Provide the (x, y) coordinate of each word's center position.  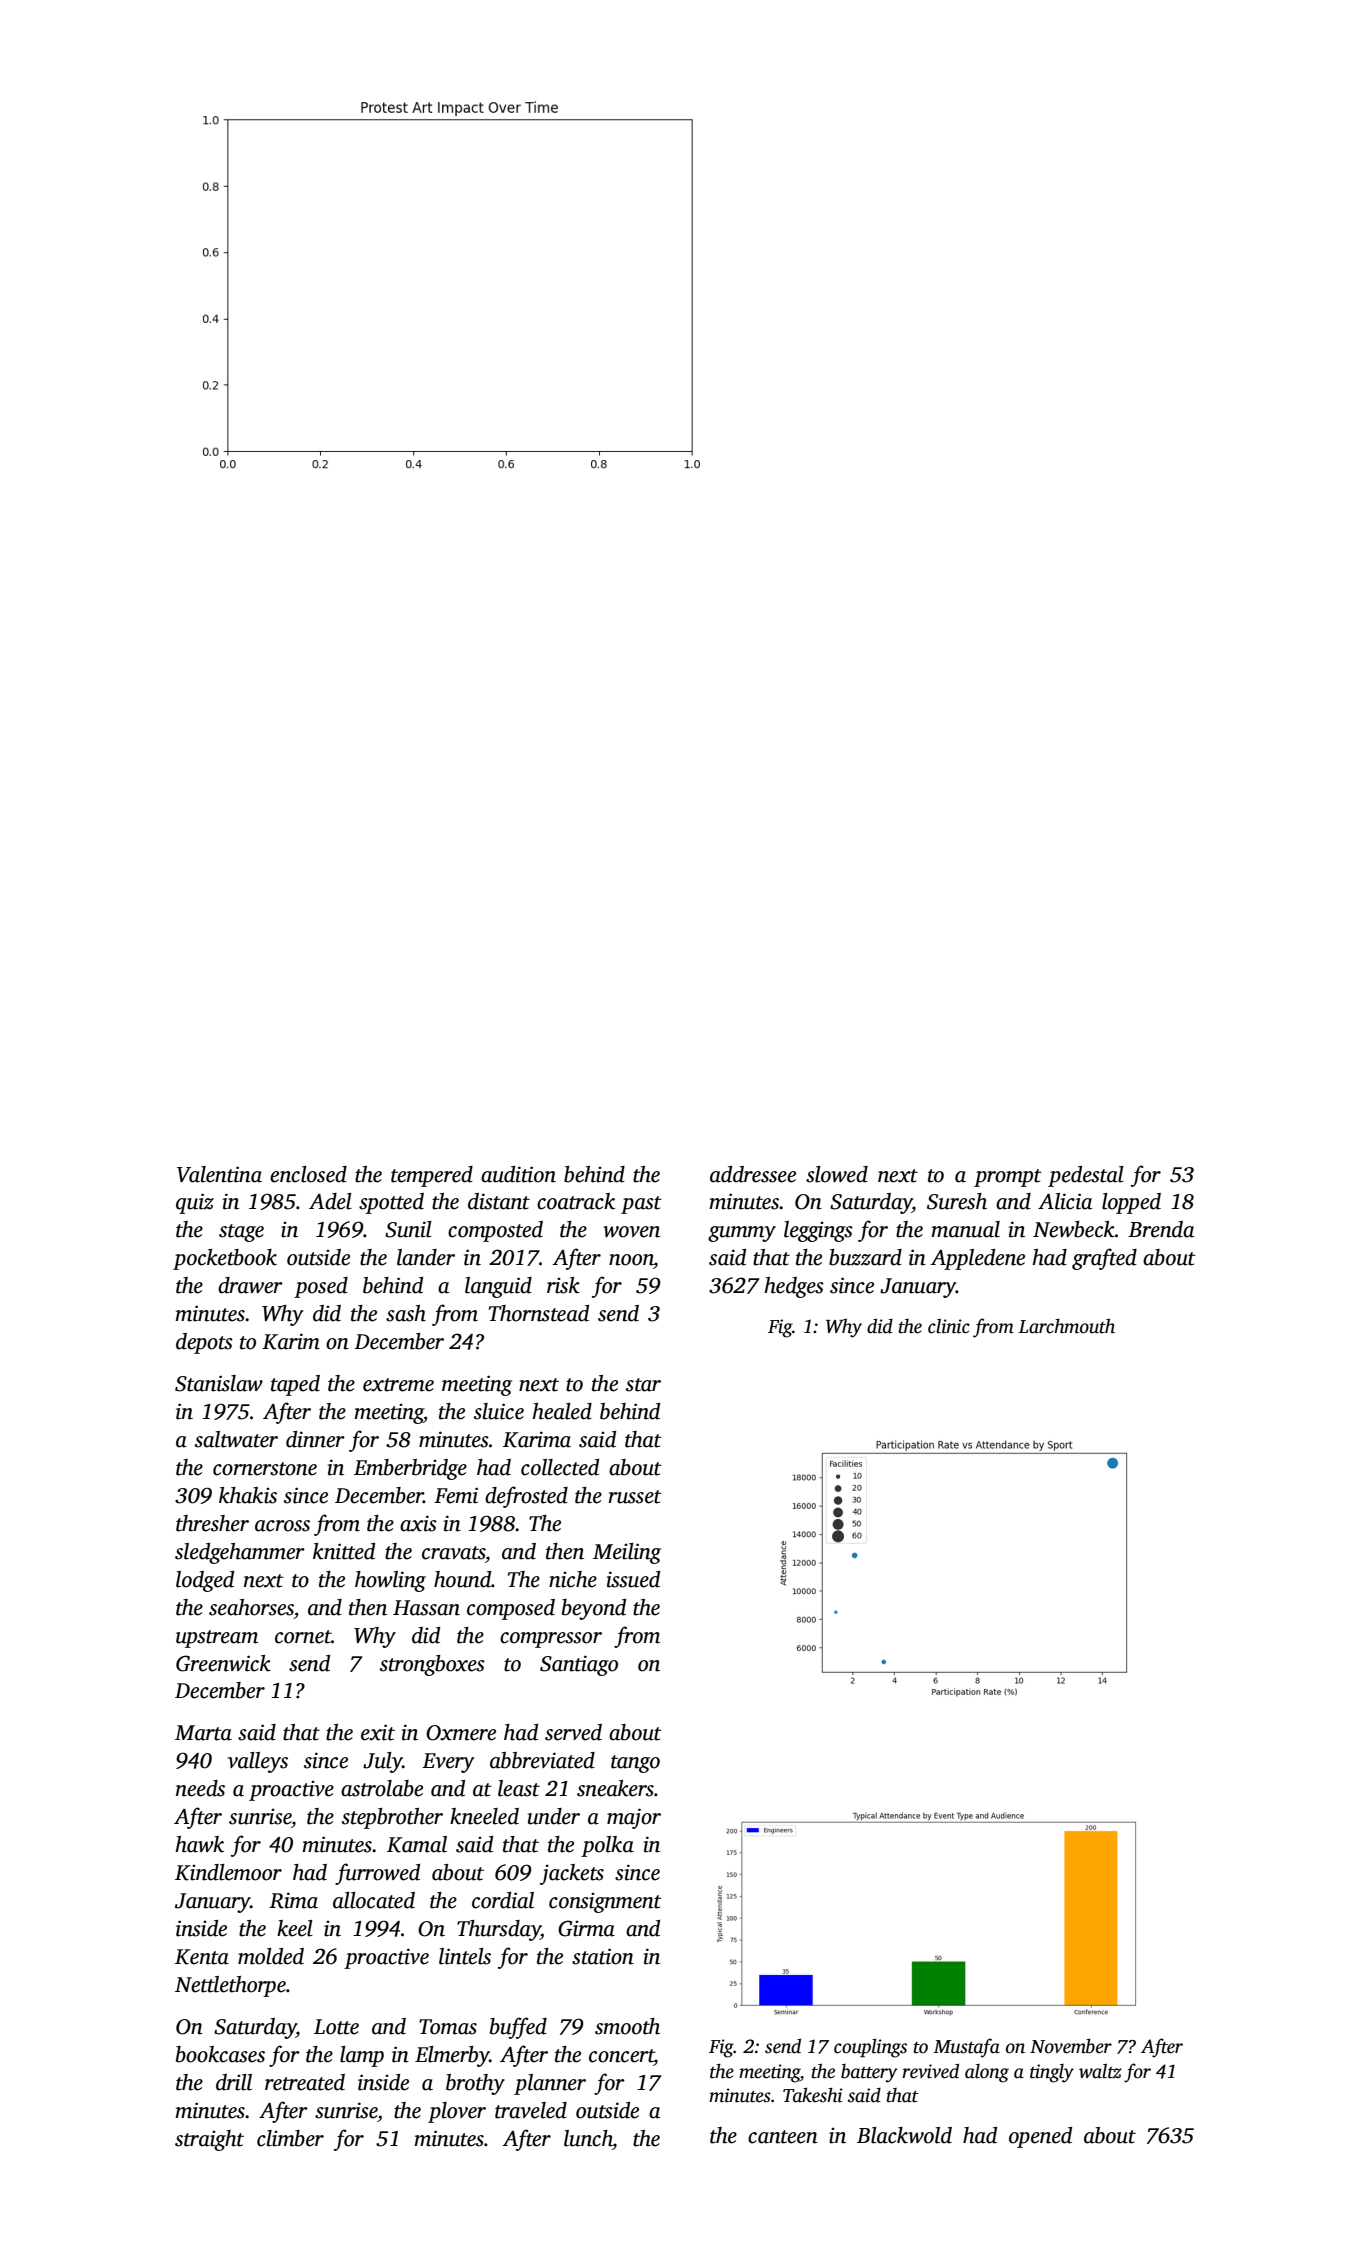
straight (209, 2140)
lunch (588, 2138)
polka (607, 1846)
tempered (432, 1176)
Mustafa (966, 2048)
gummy (742, 1234)
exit (378, 1732)
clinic (949, 1326)
